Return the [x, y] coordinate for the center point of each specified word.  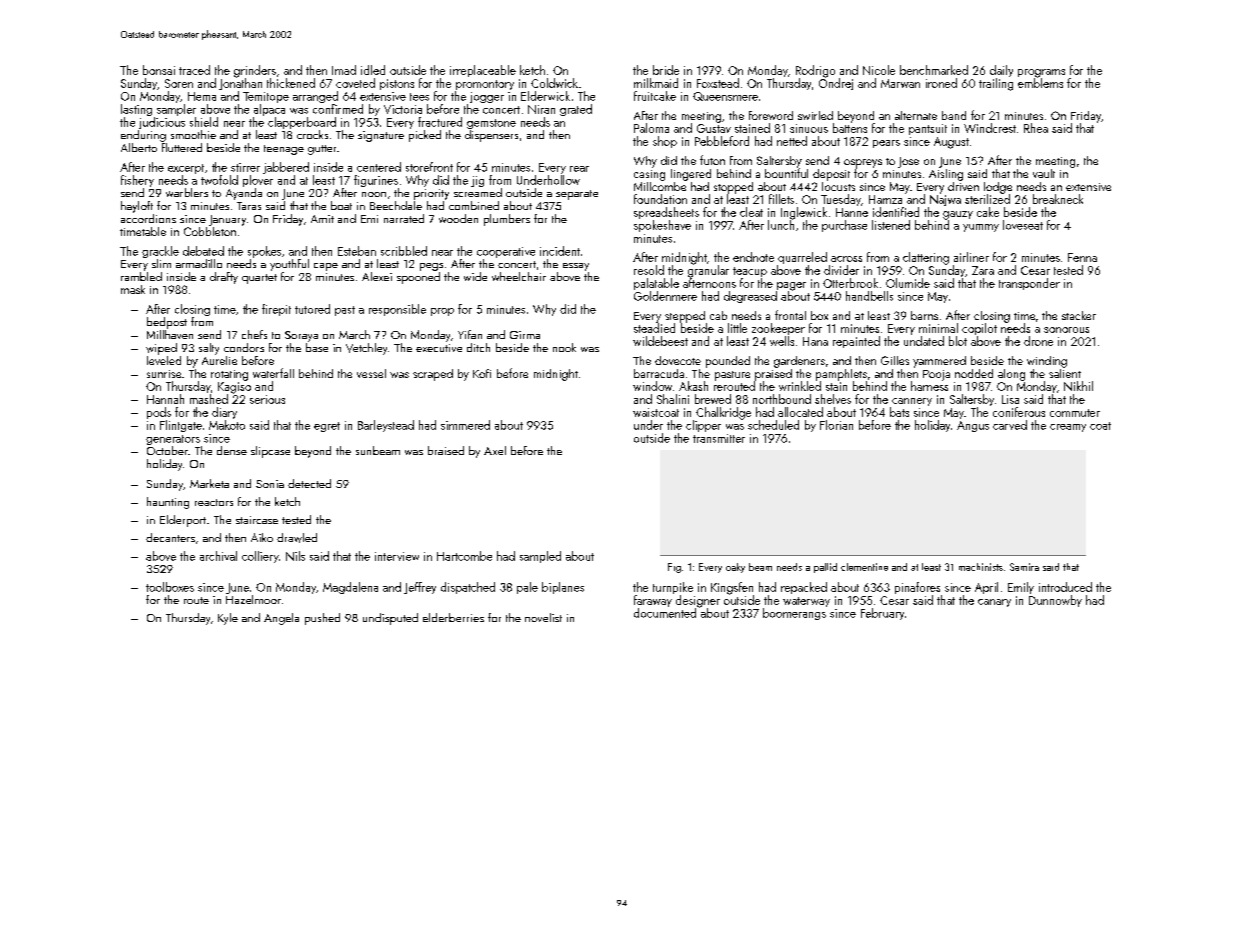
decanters [170, 537]
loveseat [1023, 225]
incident [560, 251]
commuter [1075, 413]
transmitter [719, 438]
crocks [312, 134]
